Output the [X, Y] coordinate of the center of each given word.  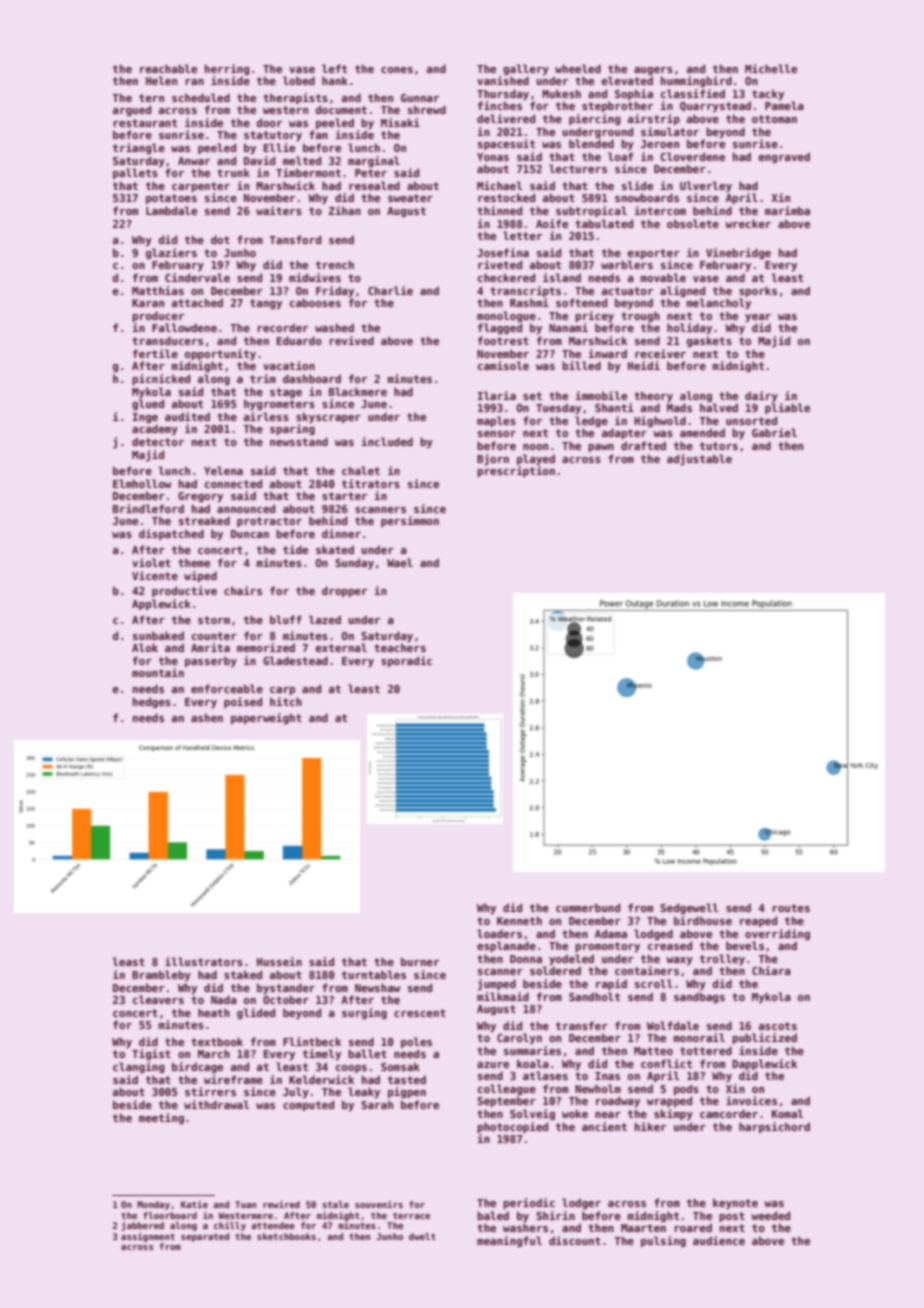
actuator [627, 291]
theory [653, 396]
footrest [503, 340]
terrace [411, 1215]
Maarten [643, 1228]
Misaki [400, 122]
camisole [503, 365]
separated [205, 1237]
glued [148, 404]
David [259, 160]
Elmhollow [142, 483]
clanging [138, 1067]
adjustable [699, 459]
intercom [660, 210]
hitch [286, 701]
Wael [400, 562]
